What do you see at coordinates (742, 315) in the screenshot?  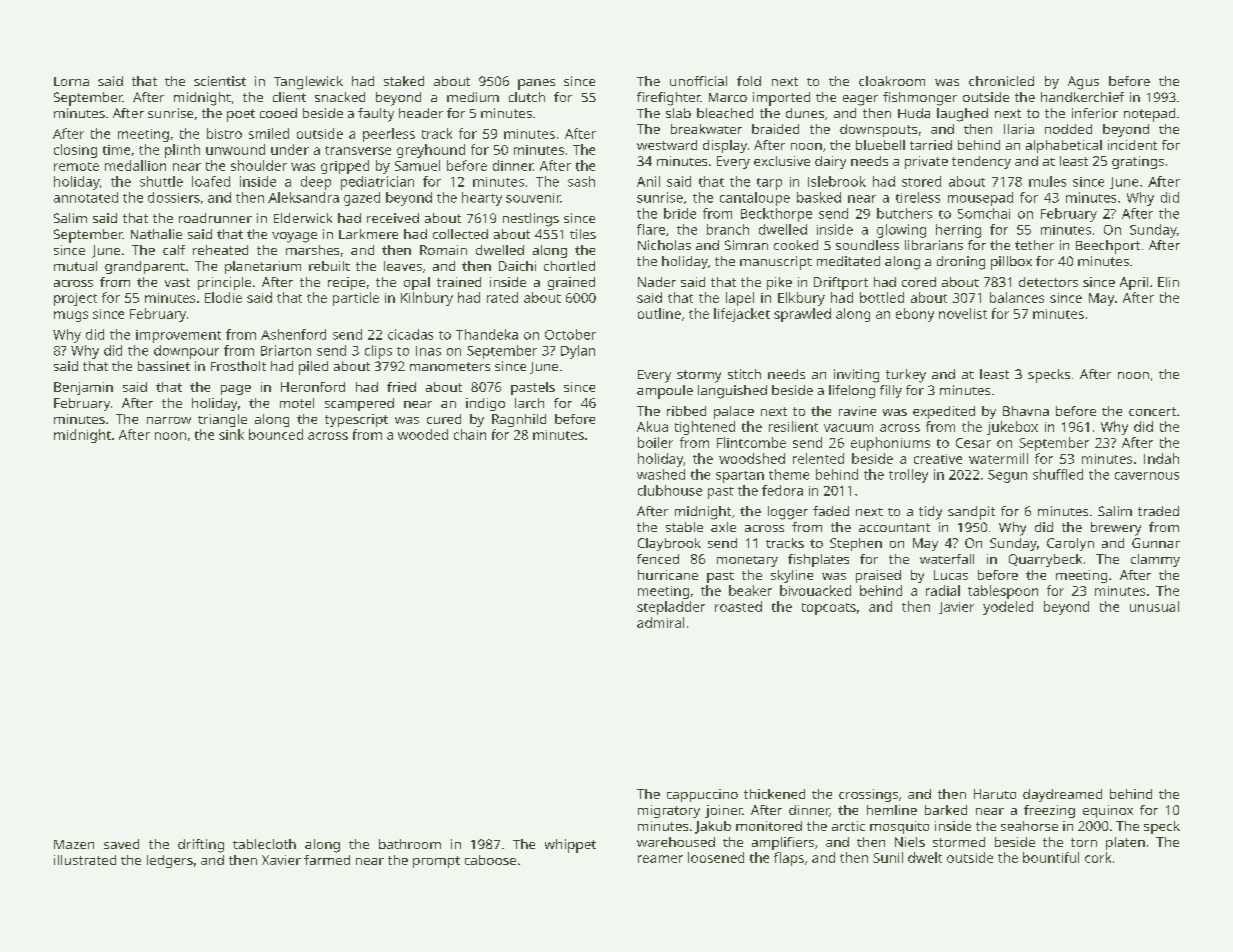 I see `lifejacket` at bounding box center [742, 315].
